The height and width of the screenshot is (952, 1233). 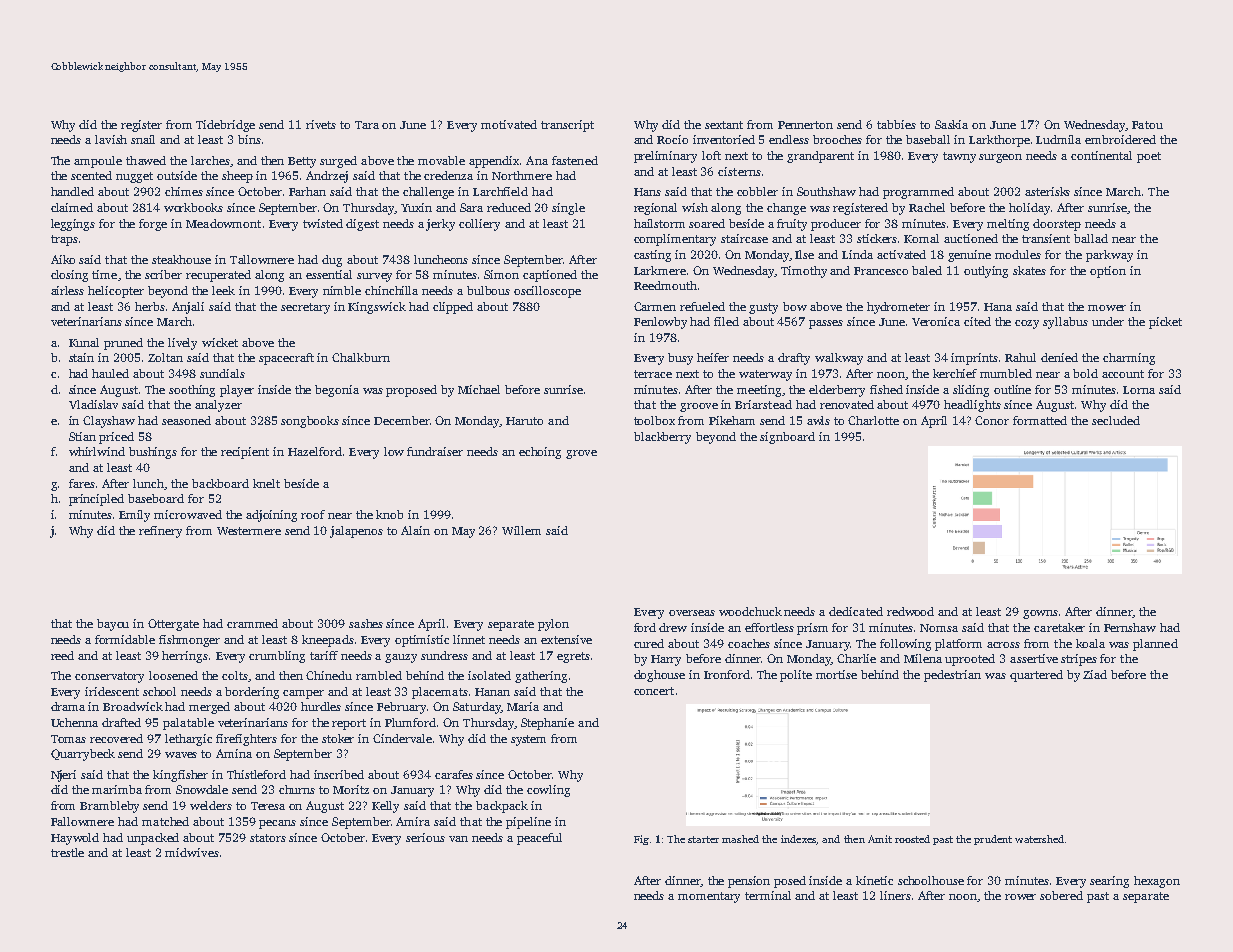 What do you see at coordinates (266, 483) in the screenshot?
I see `knelt` at bounding box center [266, 483].
